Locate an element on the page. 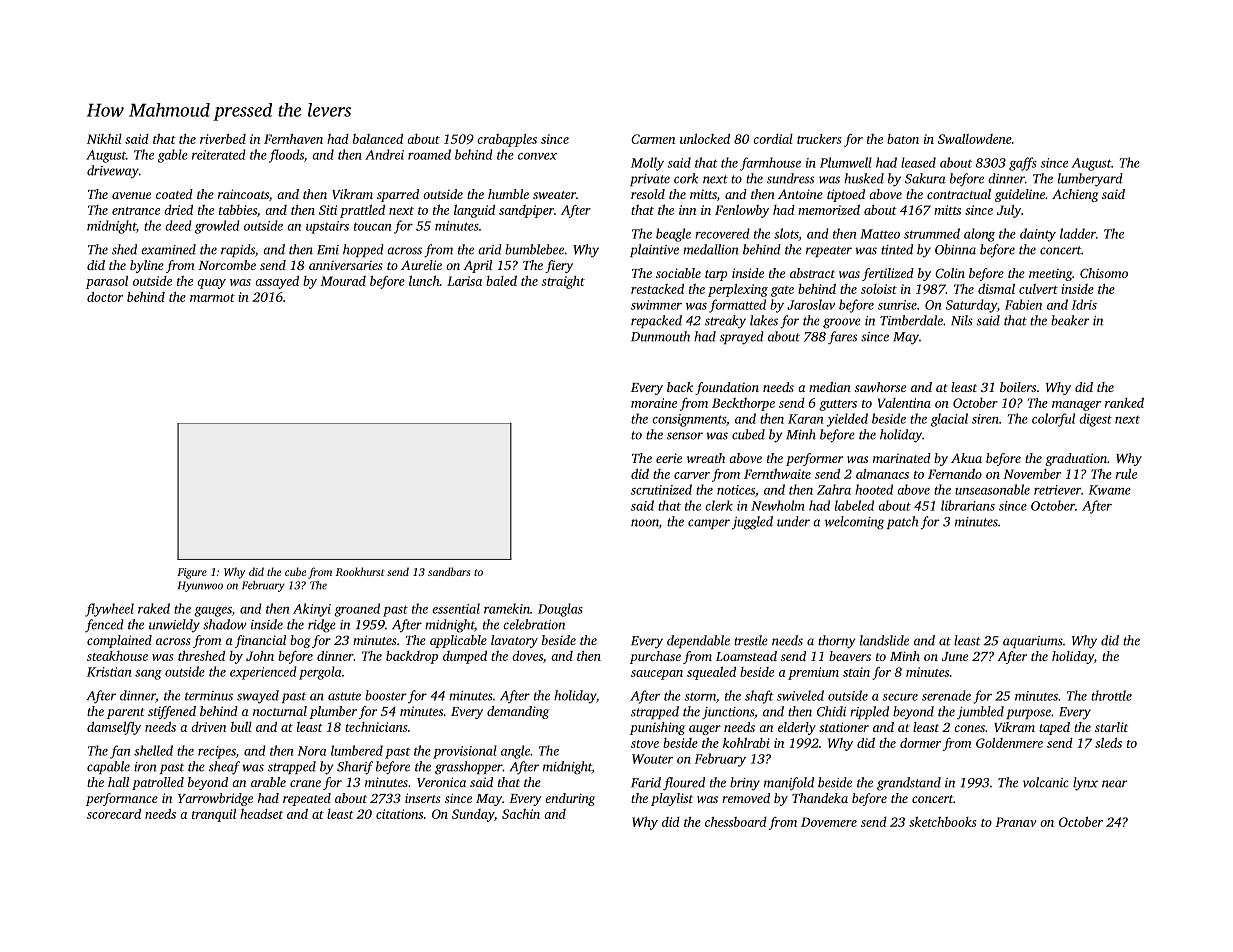 This document has width=1233, height=952. Swallowdene is located at coordinates (975, 139).
